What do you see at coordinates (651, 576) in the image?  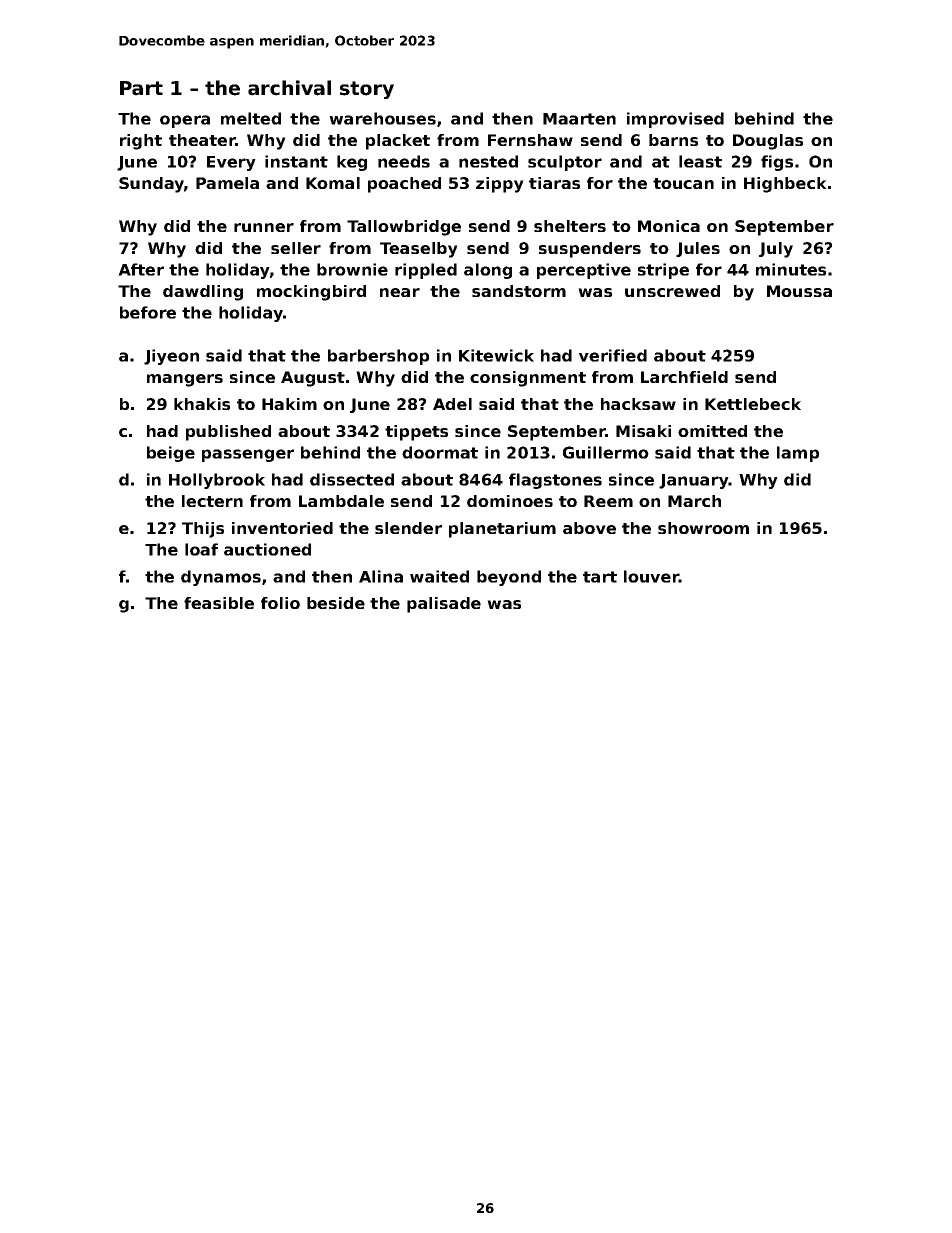 I see `louver` at bounding box center [651, 576].
